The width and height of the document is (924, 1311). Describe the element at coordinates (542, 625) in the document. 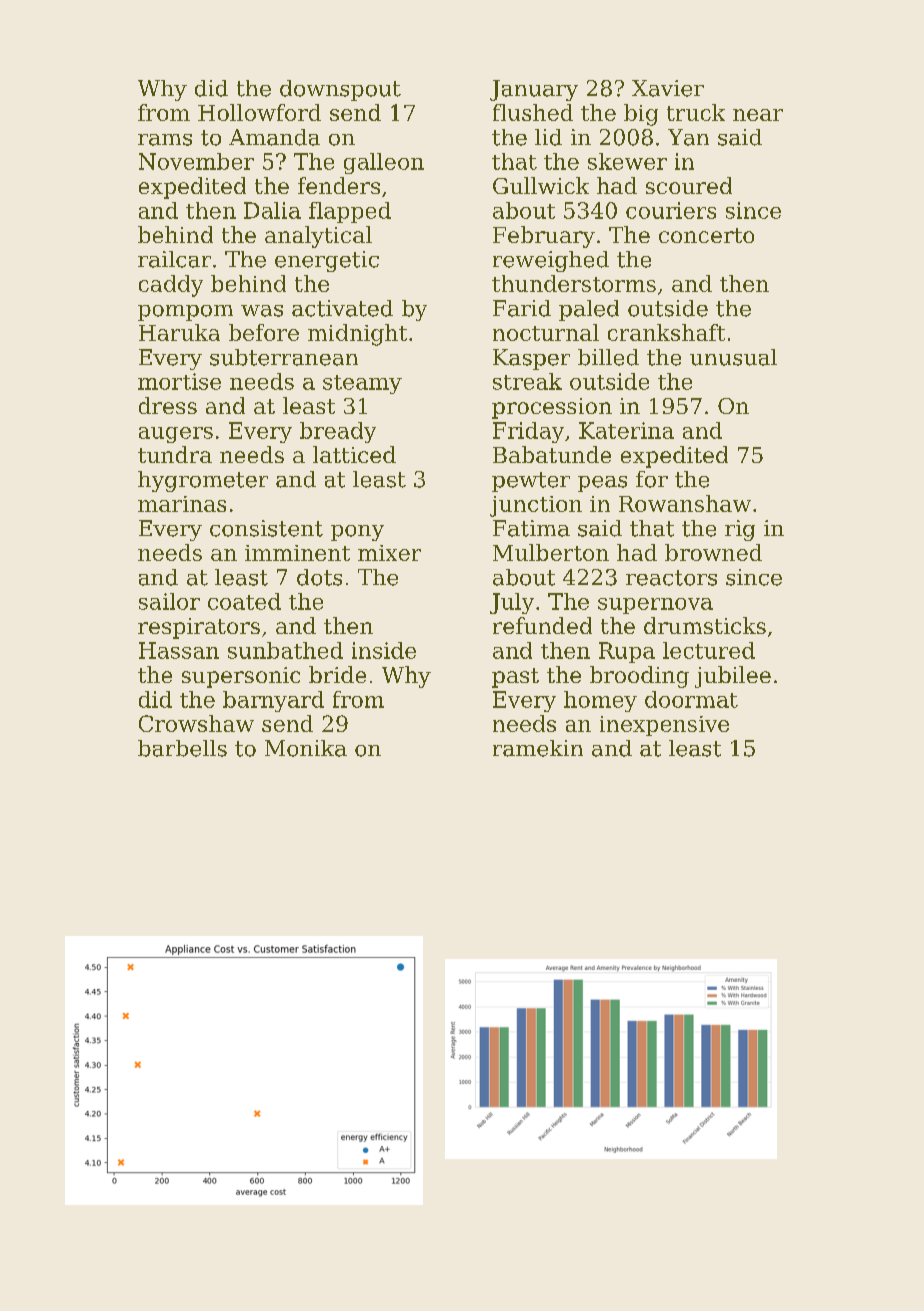

I see `refunded` at that location.
